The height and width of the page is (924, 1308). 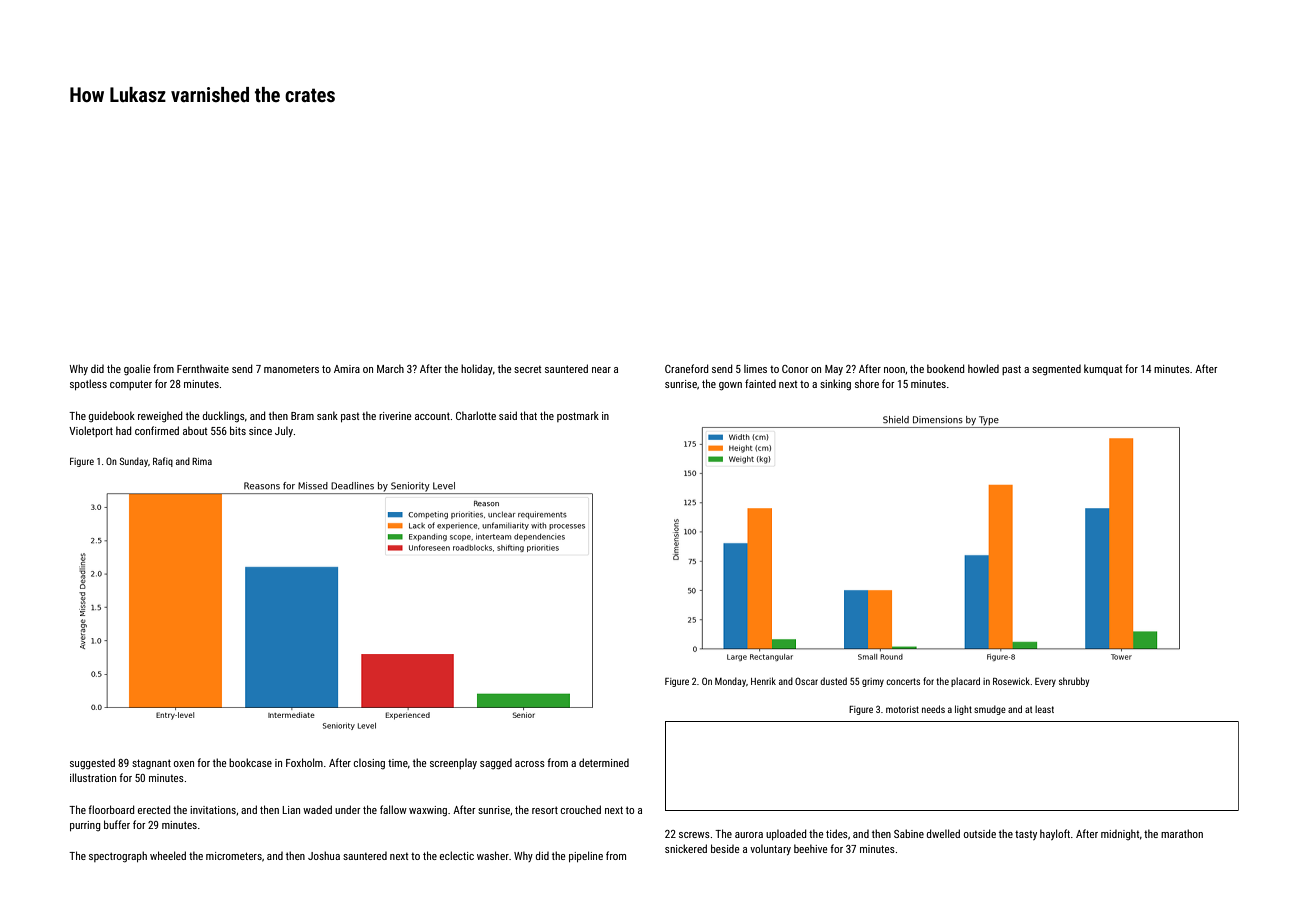 I want to click on kumquat, so click(x=1103, y=369).
